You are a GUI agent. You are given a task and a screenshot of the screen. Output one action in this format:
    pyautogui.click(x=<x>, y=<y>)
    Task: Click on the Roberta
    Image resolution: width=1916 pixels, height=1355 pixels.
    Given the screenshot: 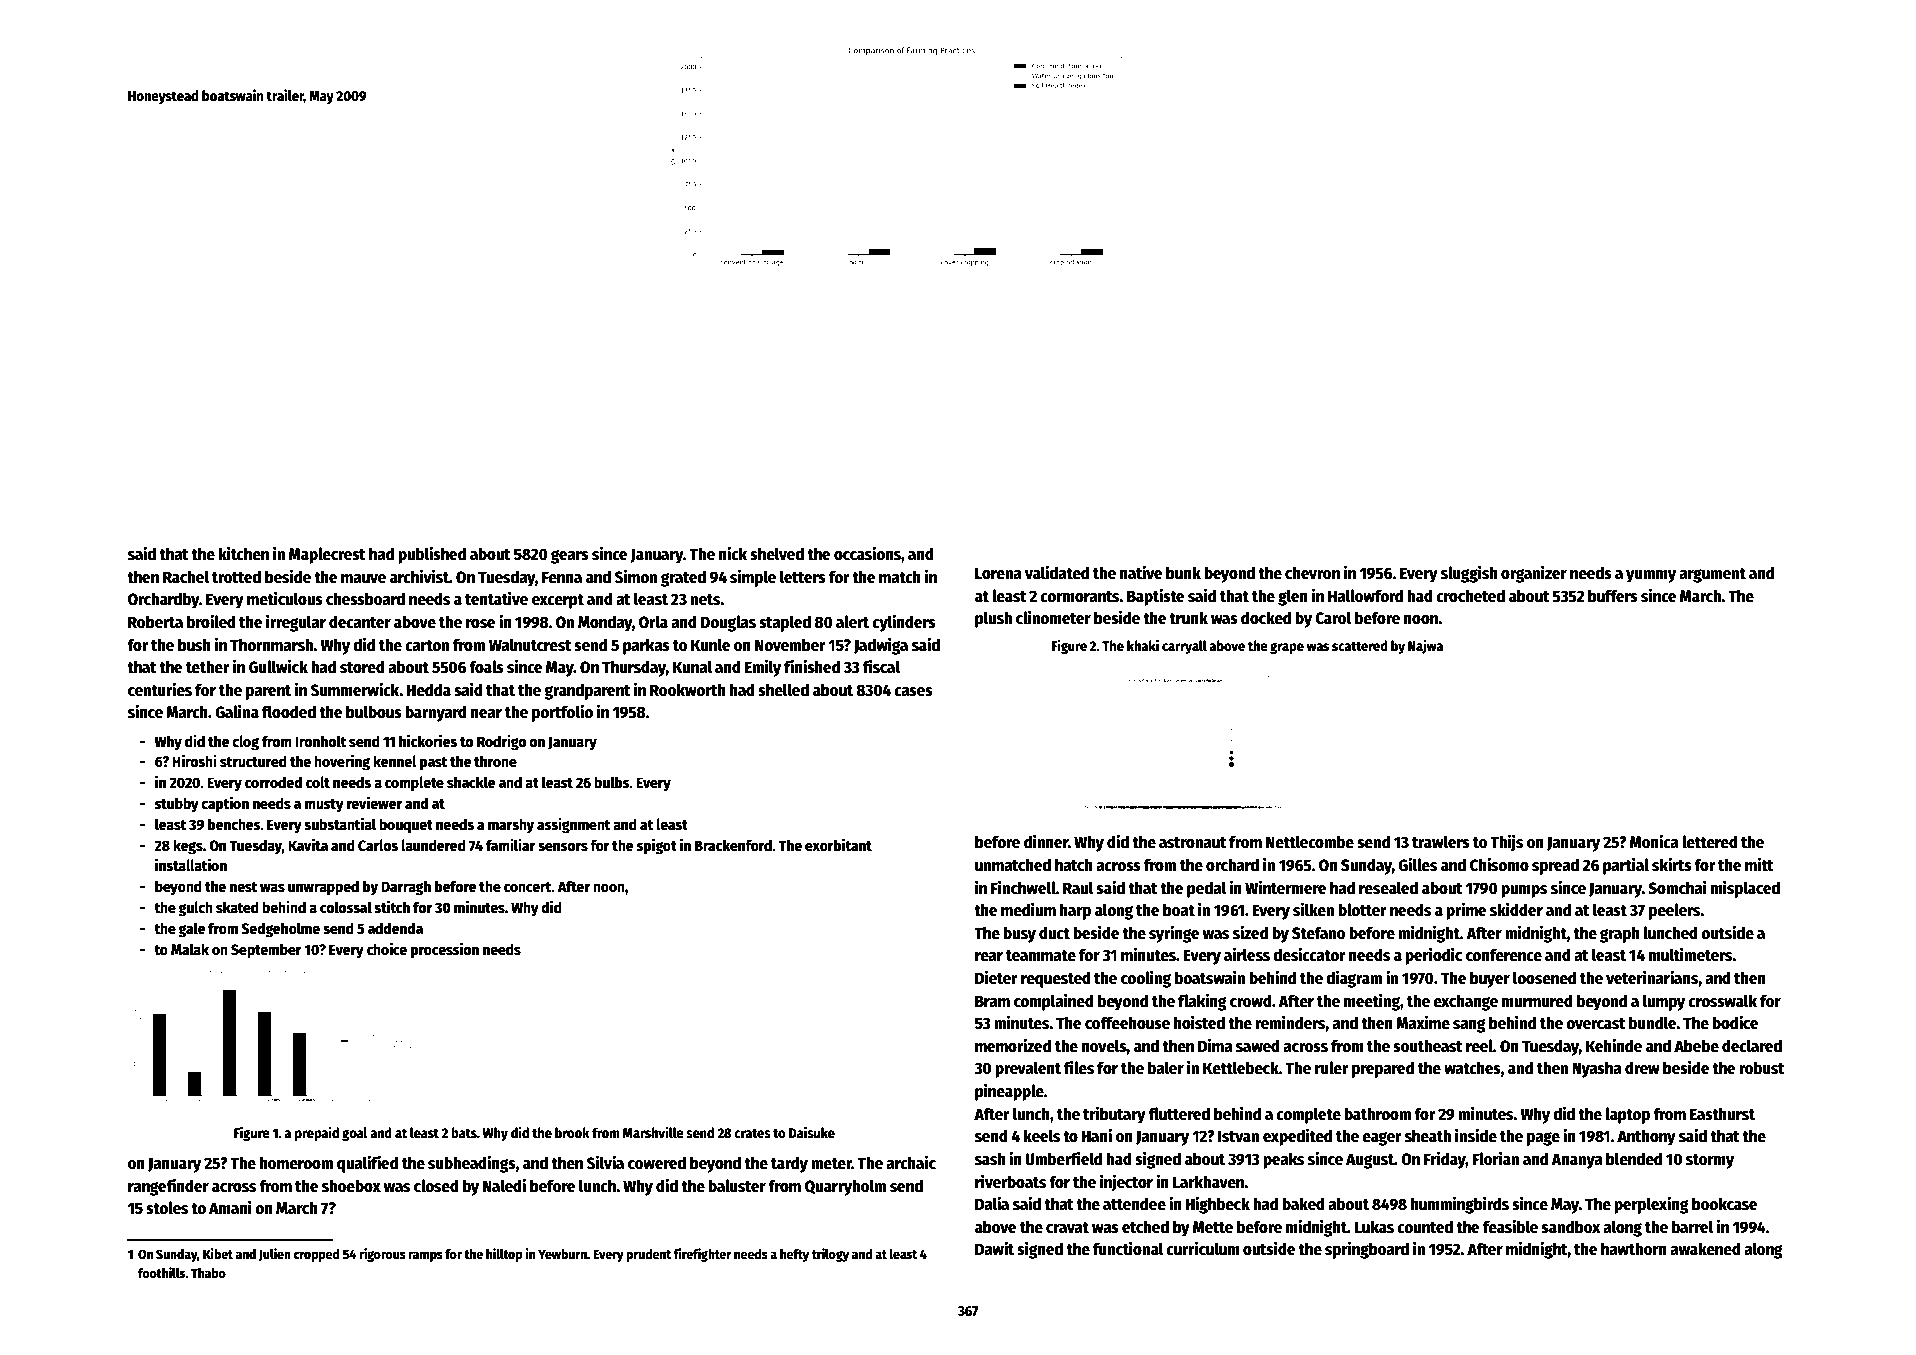 What is the action you would take?
    pyautogui.click(x=155, y=622)
